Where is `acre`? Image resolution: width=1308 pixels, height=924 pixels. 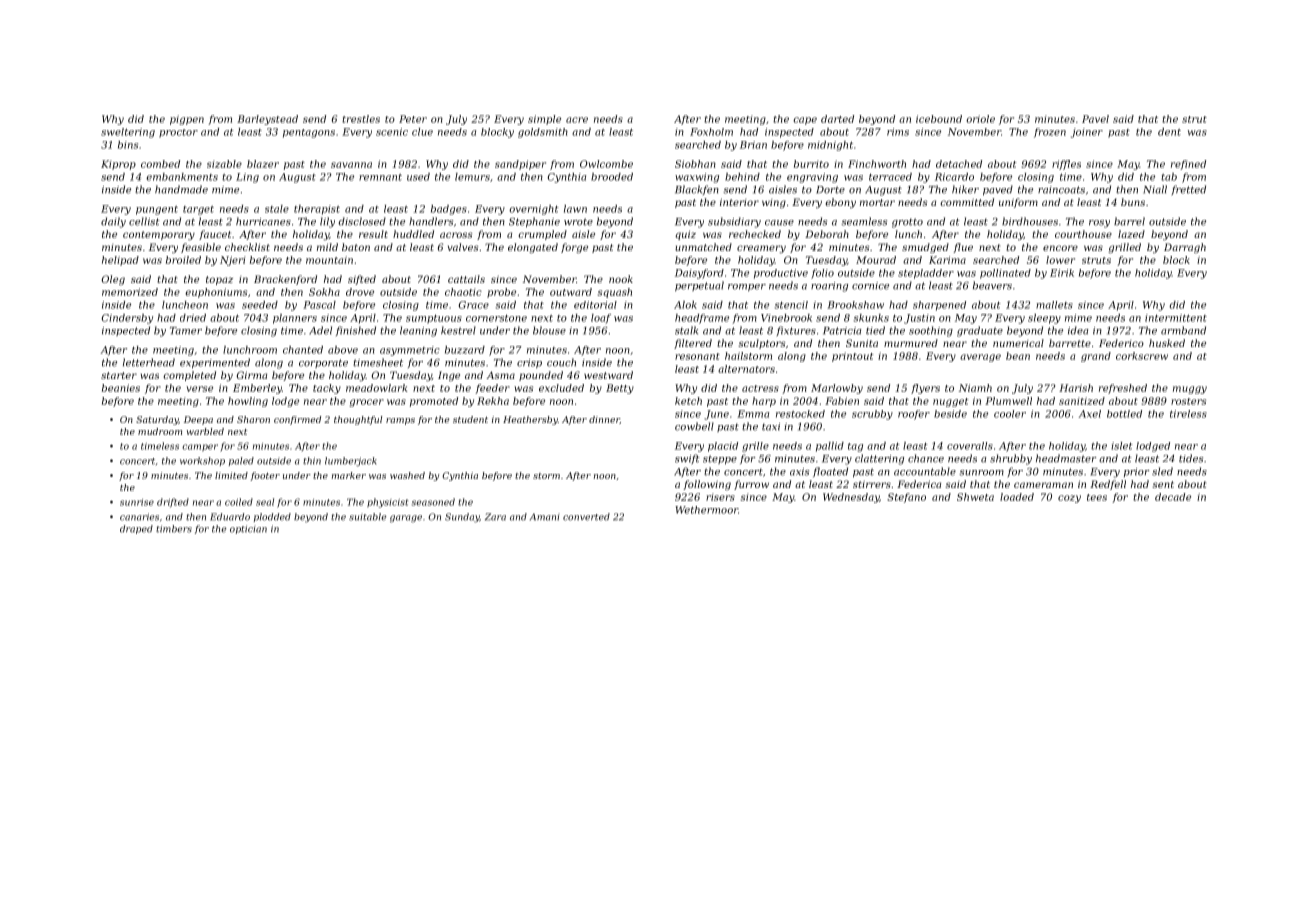 acre is located at coordinates (577, 120).
